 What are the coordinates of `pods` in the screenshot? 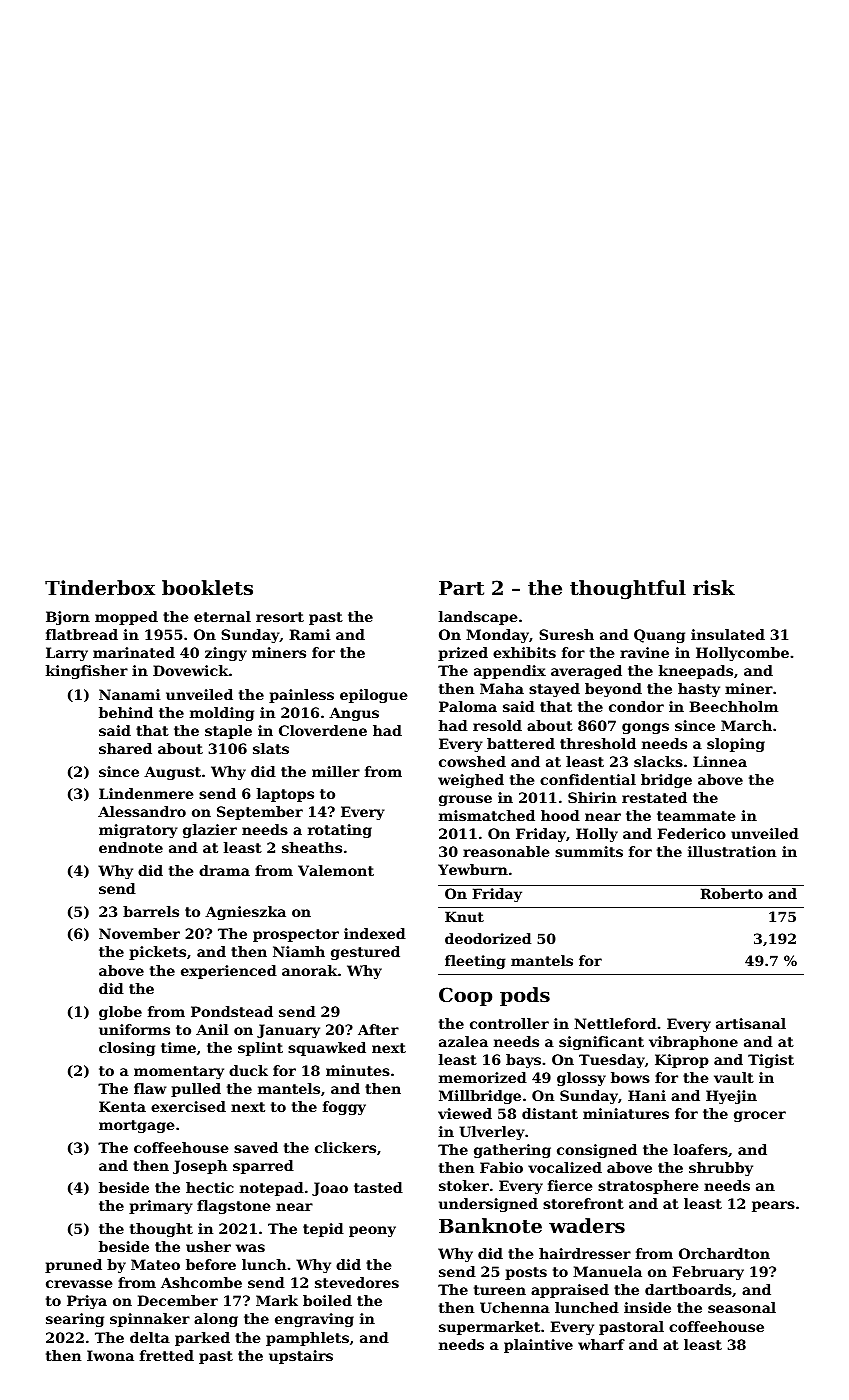 It's located at (525, 996).
